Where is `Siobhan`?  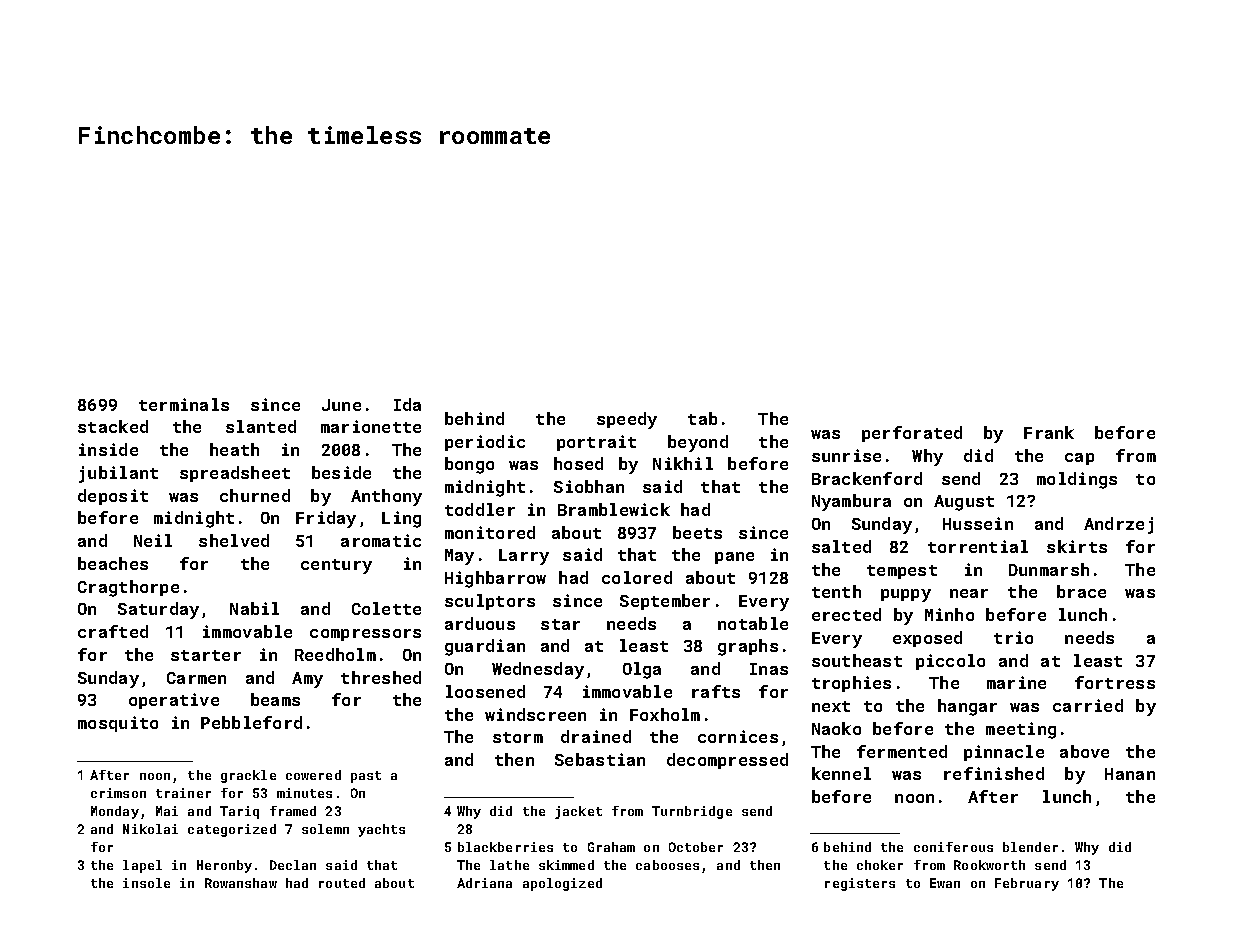
Siobhan is located at coordinates (589, 486).
